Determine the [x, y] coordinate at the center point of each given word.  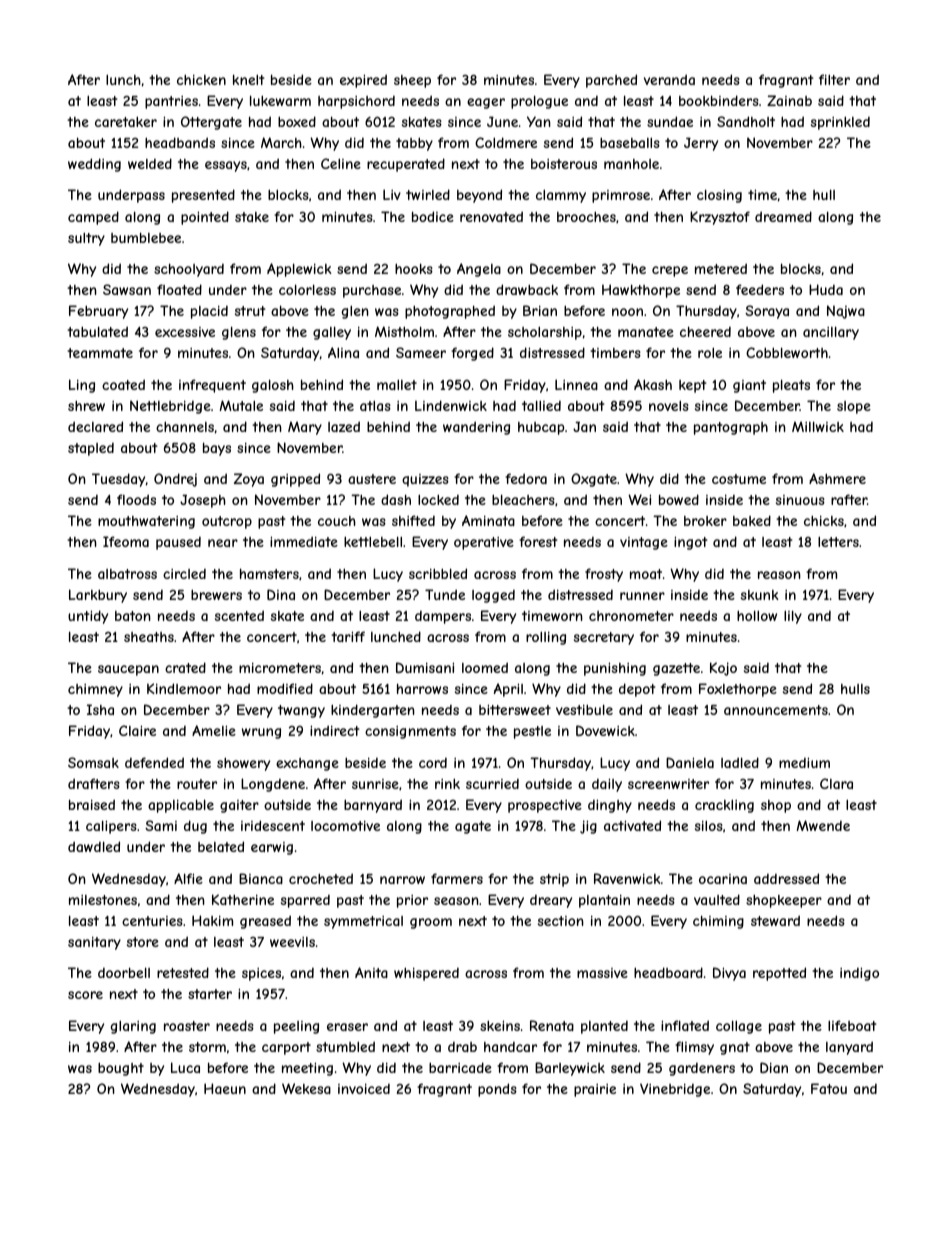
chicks [824, 520]
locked [438, 500]
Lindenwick [451, 405]
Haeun [225, 1088]
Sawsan [127, 289]
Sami [161, 825]
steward [775, 920]
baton [133, 616]
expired [363, 81]
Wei [639, 499]
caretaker [126, 122]
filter [834, 79]
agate [473, 827]
